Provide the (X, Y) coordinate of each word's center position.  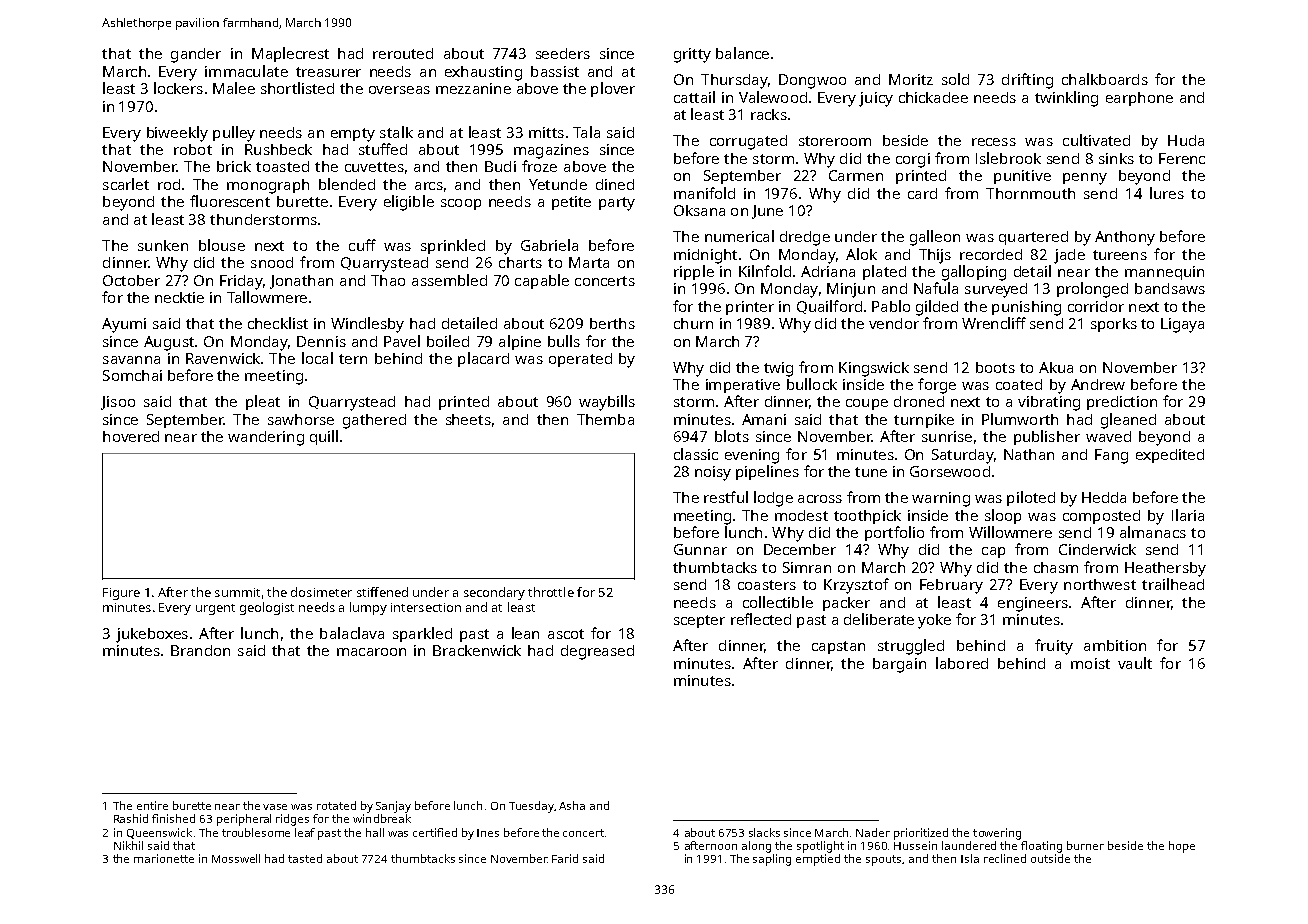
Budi (500, 166)
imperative (743, 386)
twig (778, 369)
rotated (336, 805)
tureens (1120, 255)
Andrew (1098, 384)
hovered (131, 436)
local (317, 358)
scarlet (126, 184)
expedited (1170, 456)
